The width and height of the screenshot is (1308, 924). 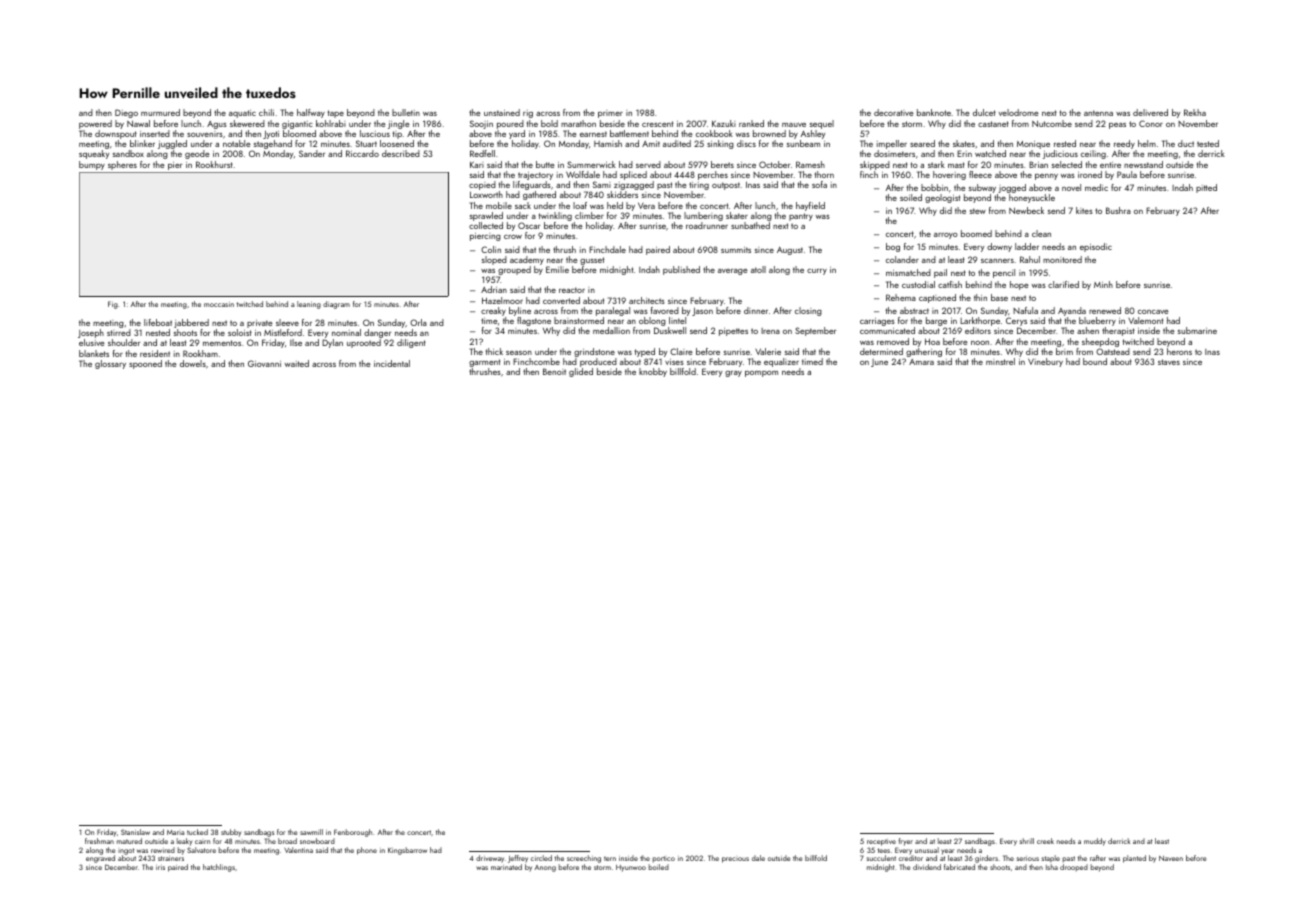 What do you see at coordinates (502, 112) in the screenshot?
I see `unstained` at bounding box center [502, 112].
